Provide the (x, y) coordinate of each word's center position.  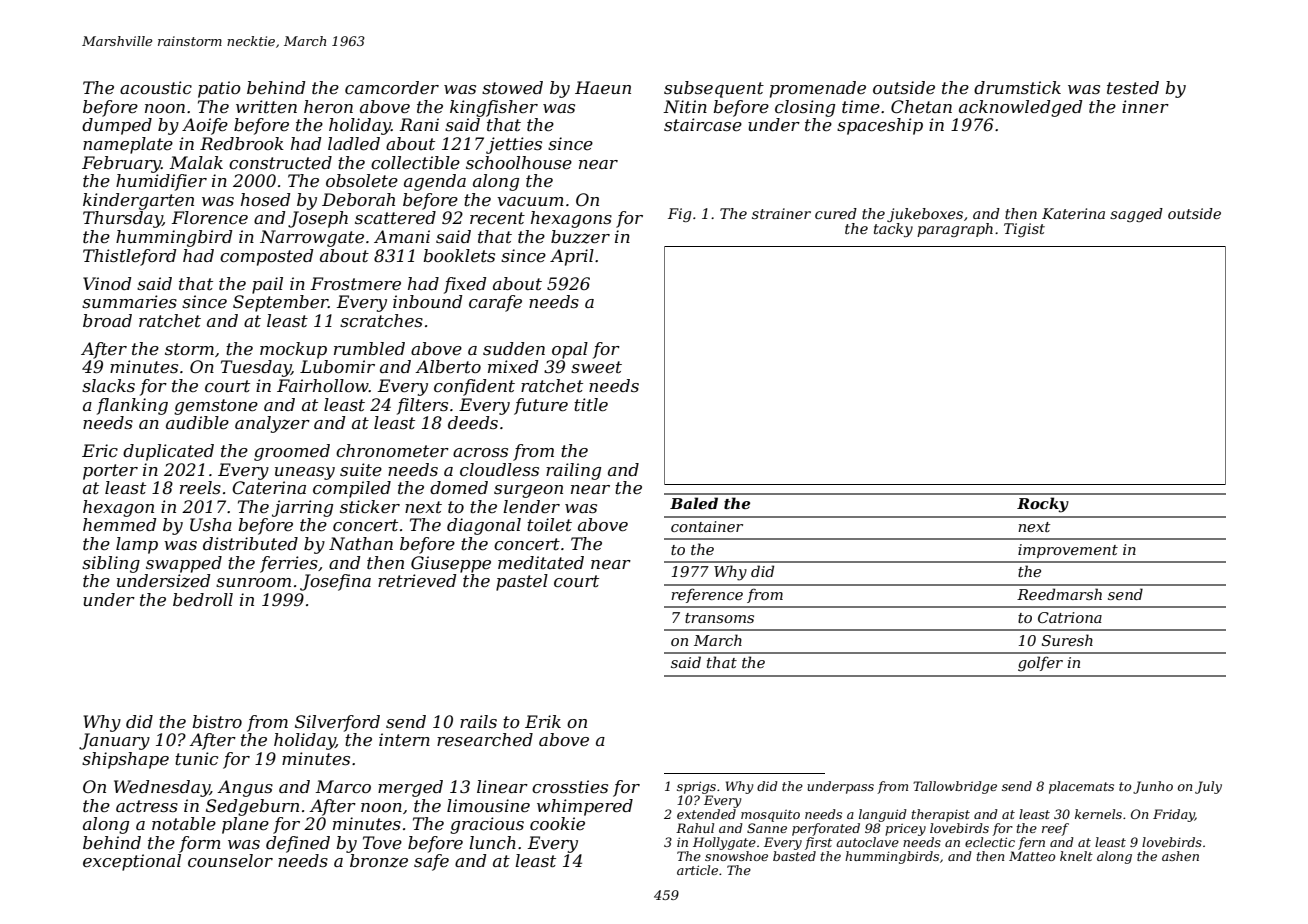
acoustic (156, 87)
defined (298, 844)
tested (1133, 87)
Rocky (1043, 505)
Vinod (107, 283)
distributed (250, 543)
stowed (512, 87)
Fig (679, 215)
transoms (719, 618)
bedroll (203, 599)
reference (707, 595)
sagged (1136, 215)
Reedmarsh (1059, 594)
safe (431, 862)
